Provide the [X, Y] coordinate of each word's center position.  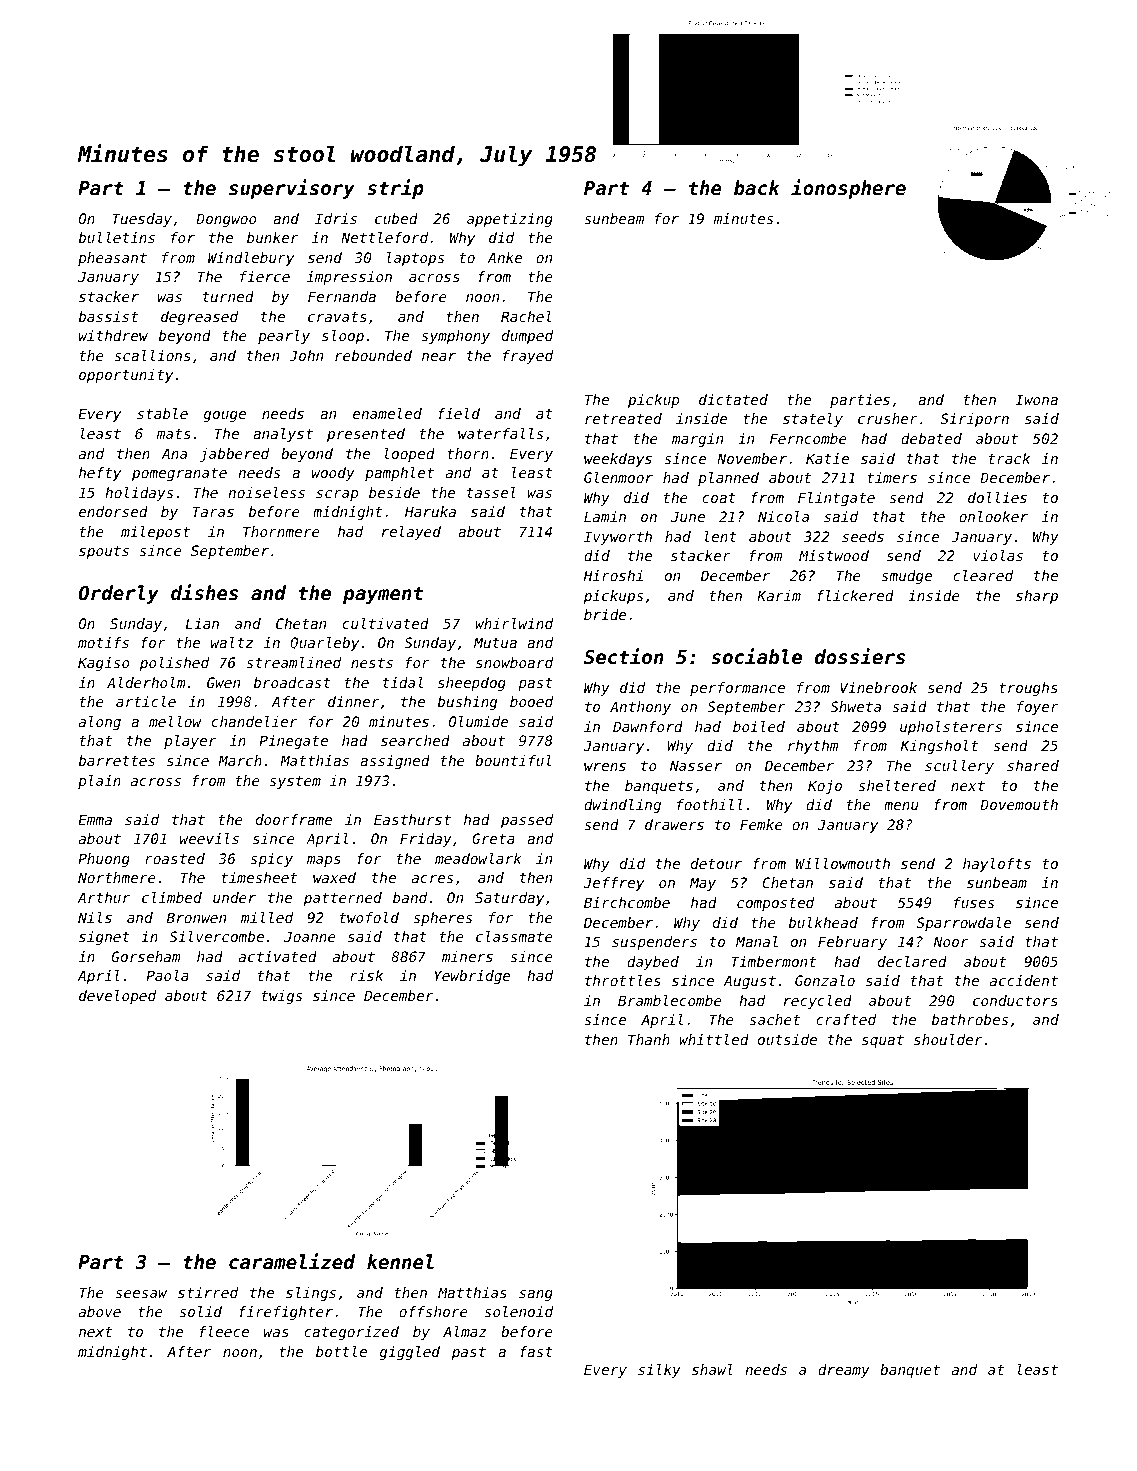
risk [366, 975]
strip [395, 189]
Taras [213, 511]
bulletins [117, 237]
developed [117, 997]
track [1009, 458]
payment [383, 595]
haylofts [997, 865]
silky [659, 1371]
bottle [341, 1351]
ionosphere [848, 189]
